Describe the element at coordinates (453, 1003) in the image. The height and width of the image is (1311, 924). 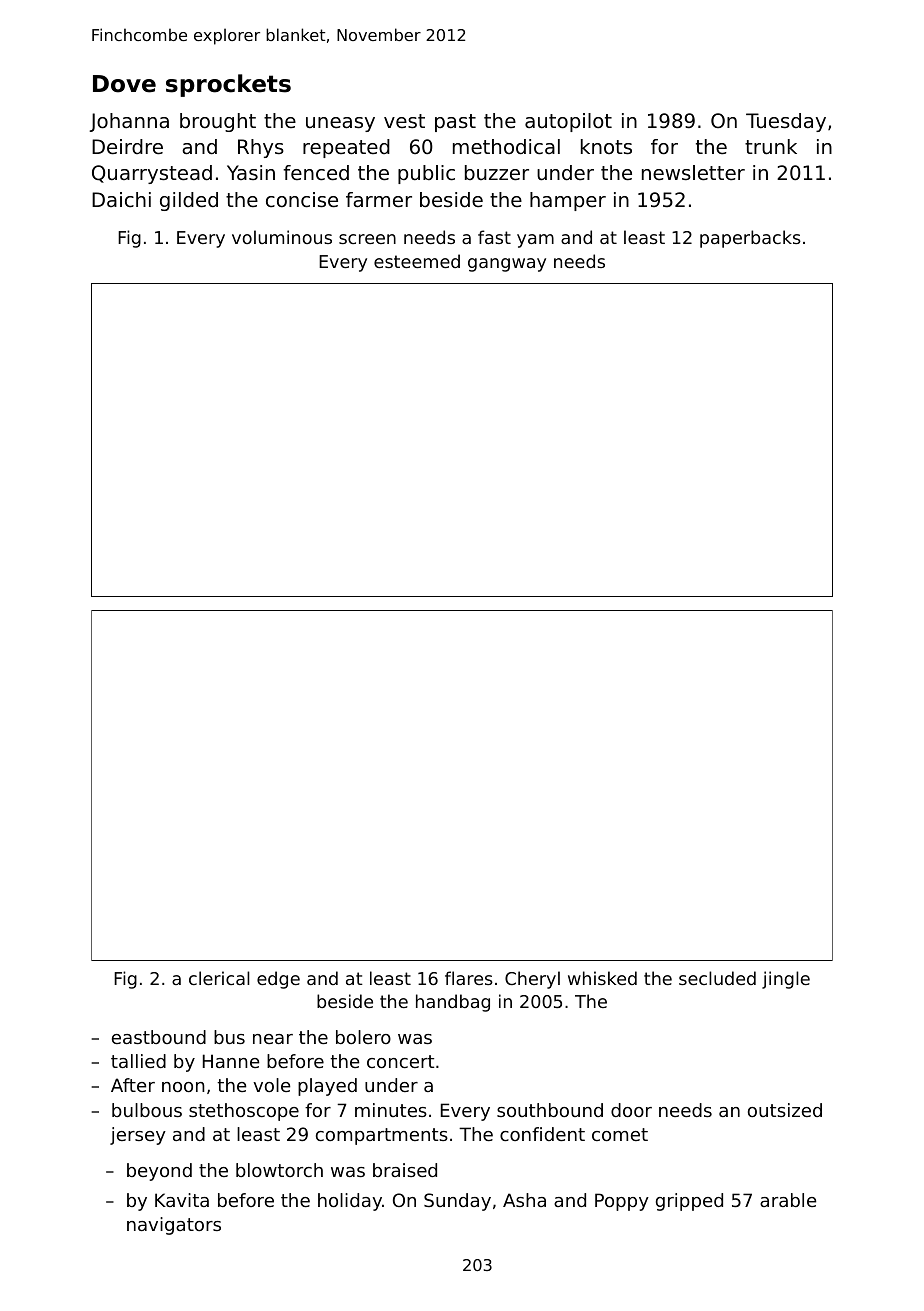
I see `handbag` at that location.
